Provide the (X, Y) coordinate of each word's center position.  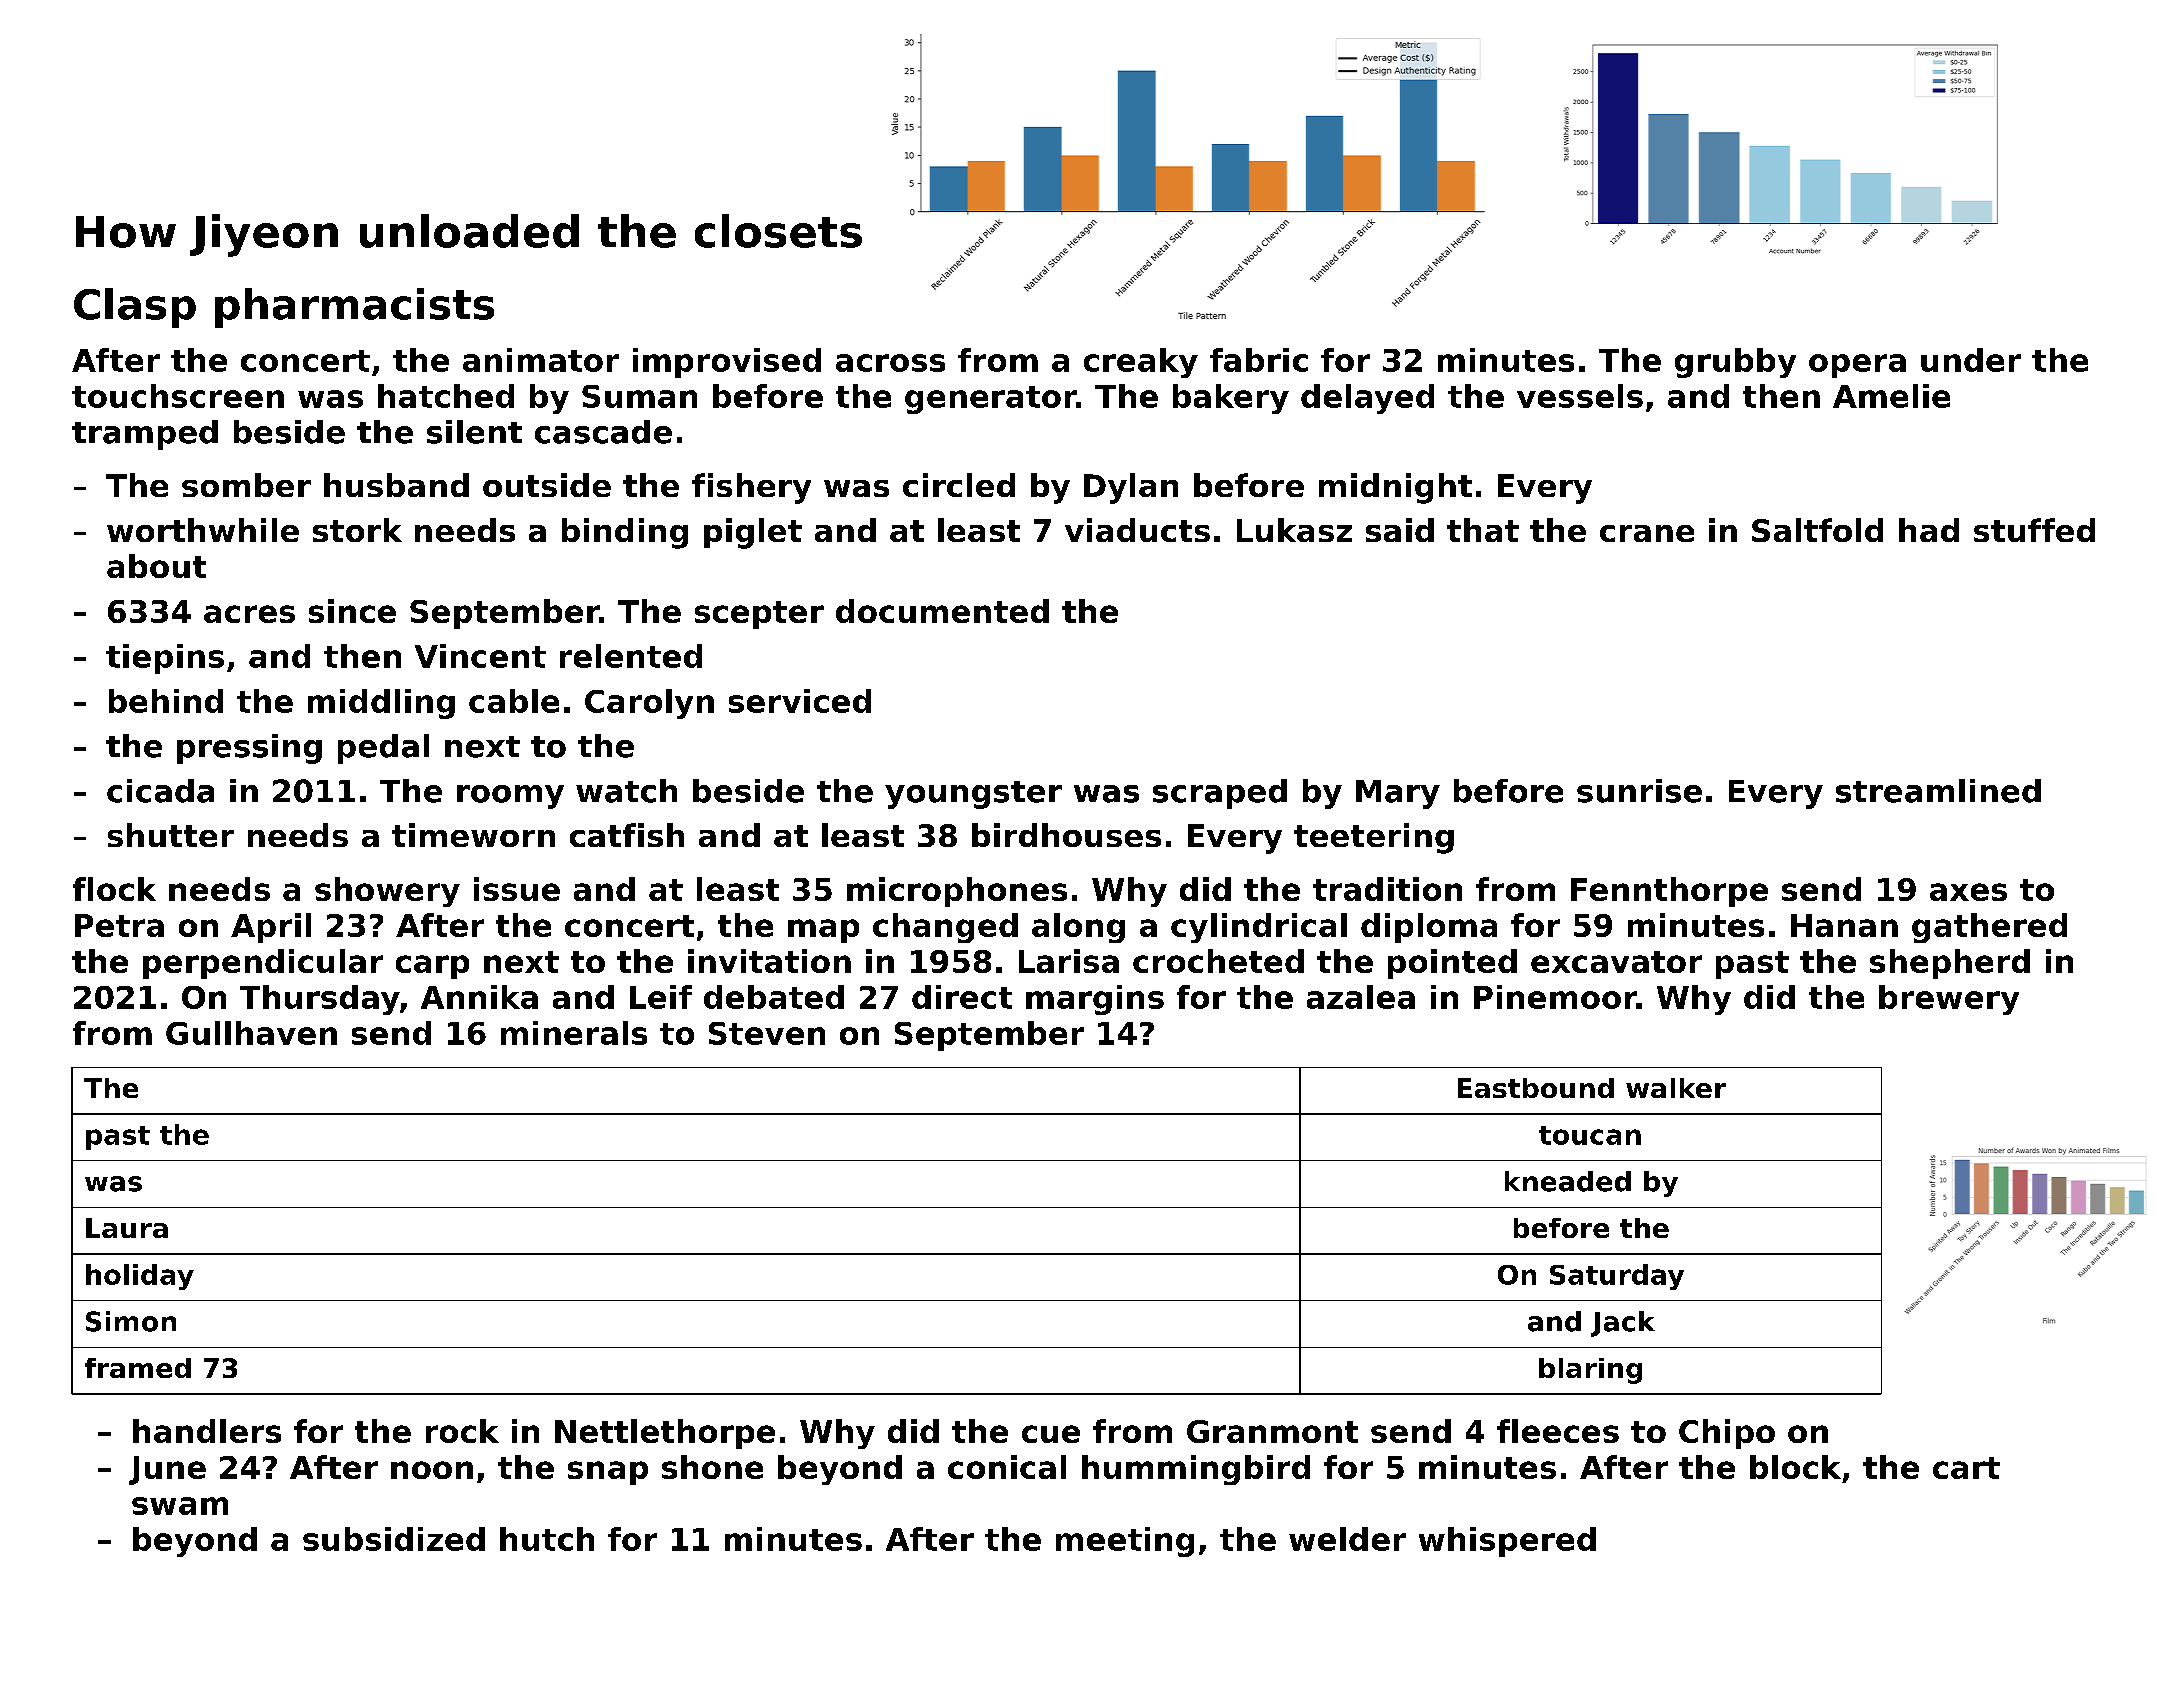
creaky (1141, 363)
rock (462, 1431)
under (1971, 360)
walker (1676, 1088)
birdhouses (1066, 835)
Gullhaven (251, 1033)
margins (1095, 1000)
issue (517, 889)
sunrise (1639, 791)
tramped (145, 435)
